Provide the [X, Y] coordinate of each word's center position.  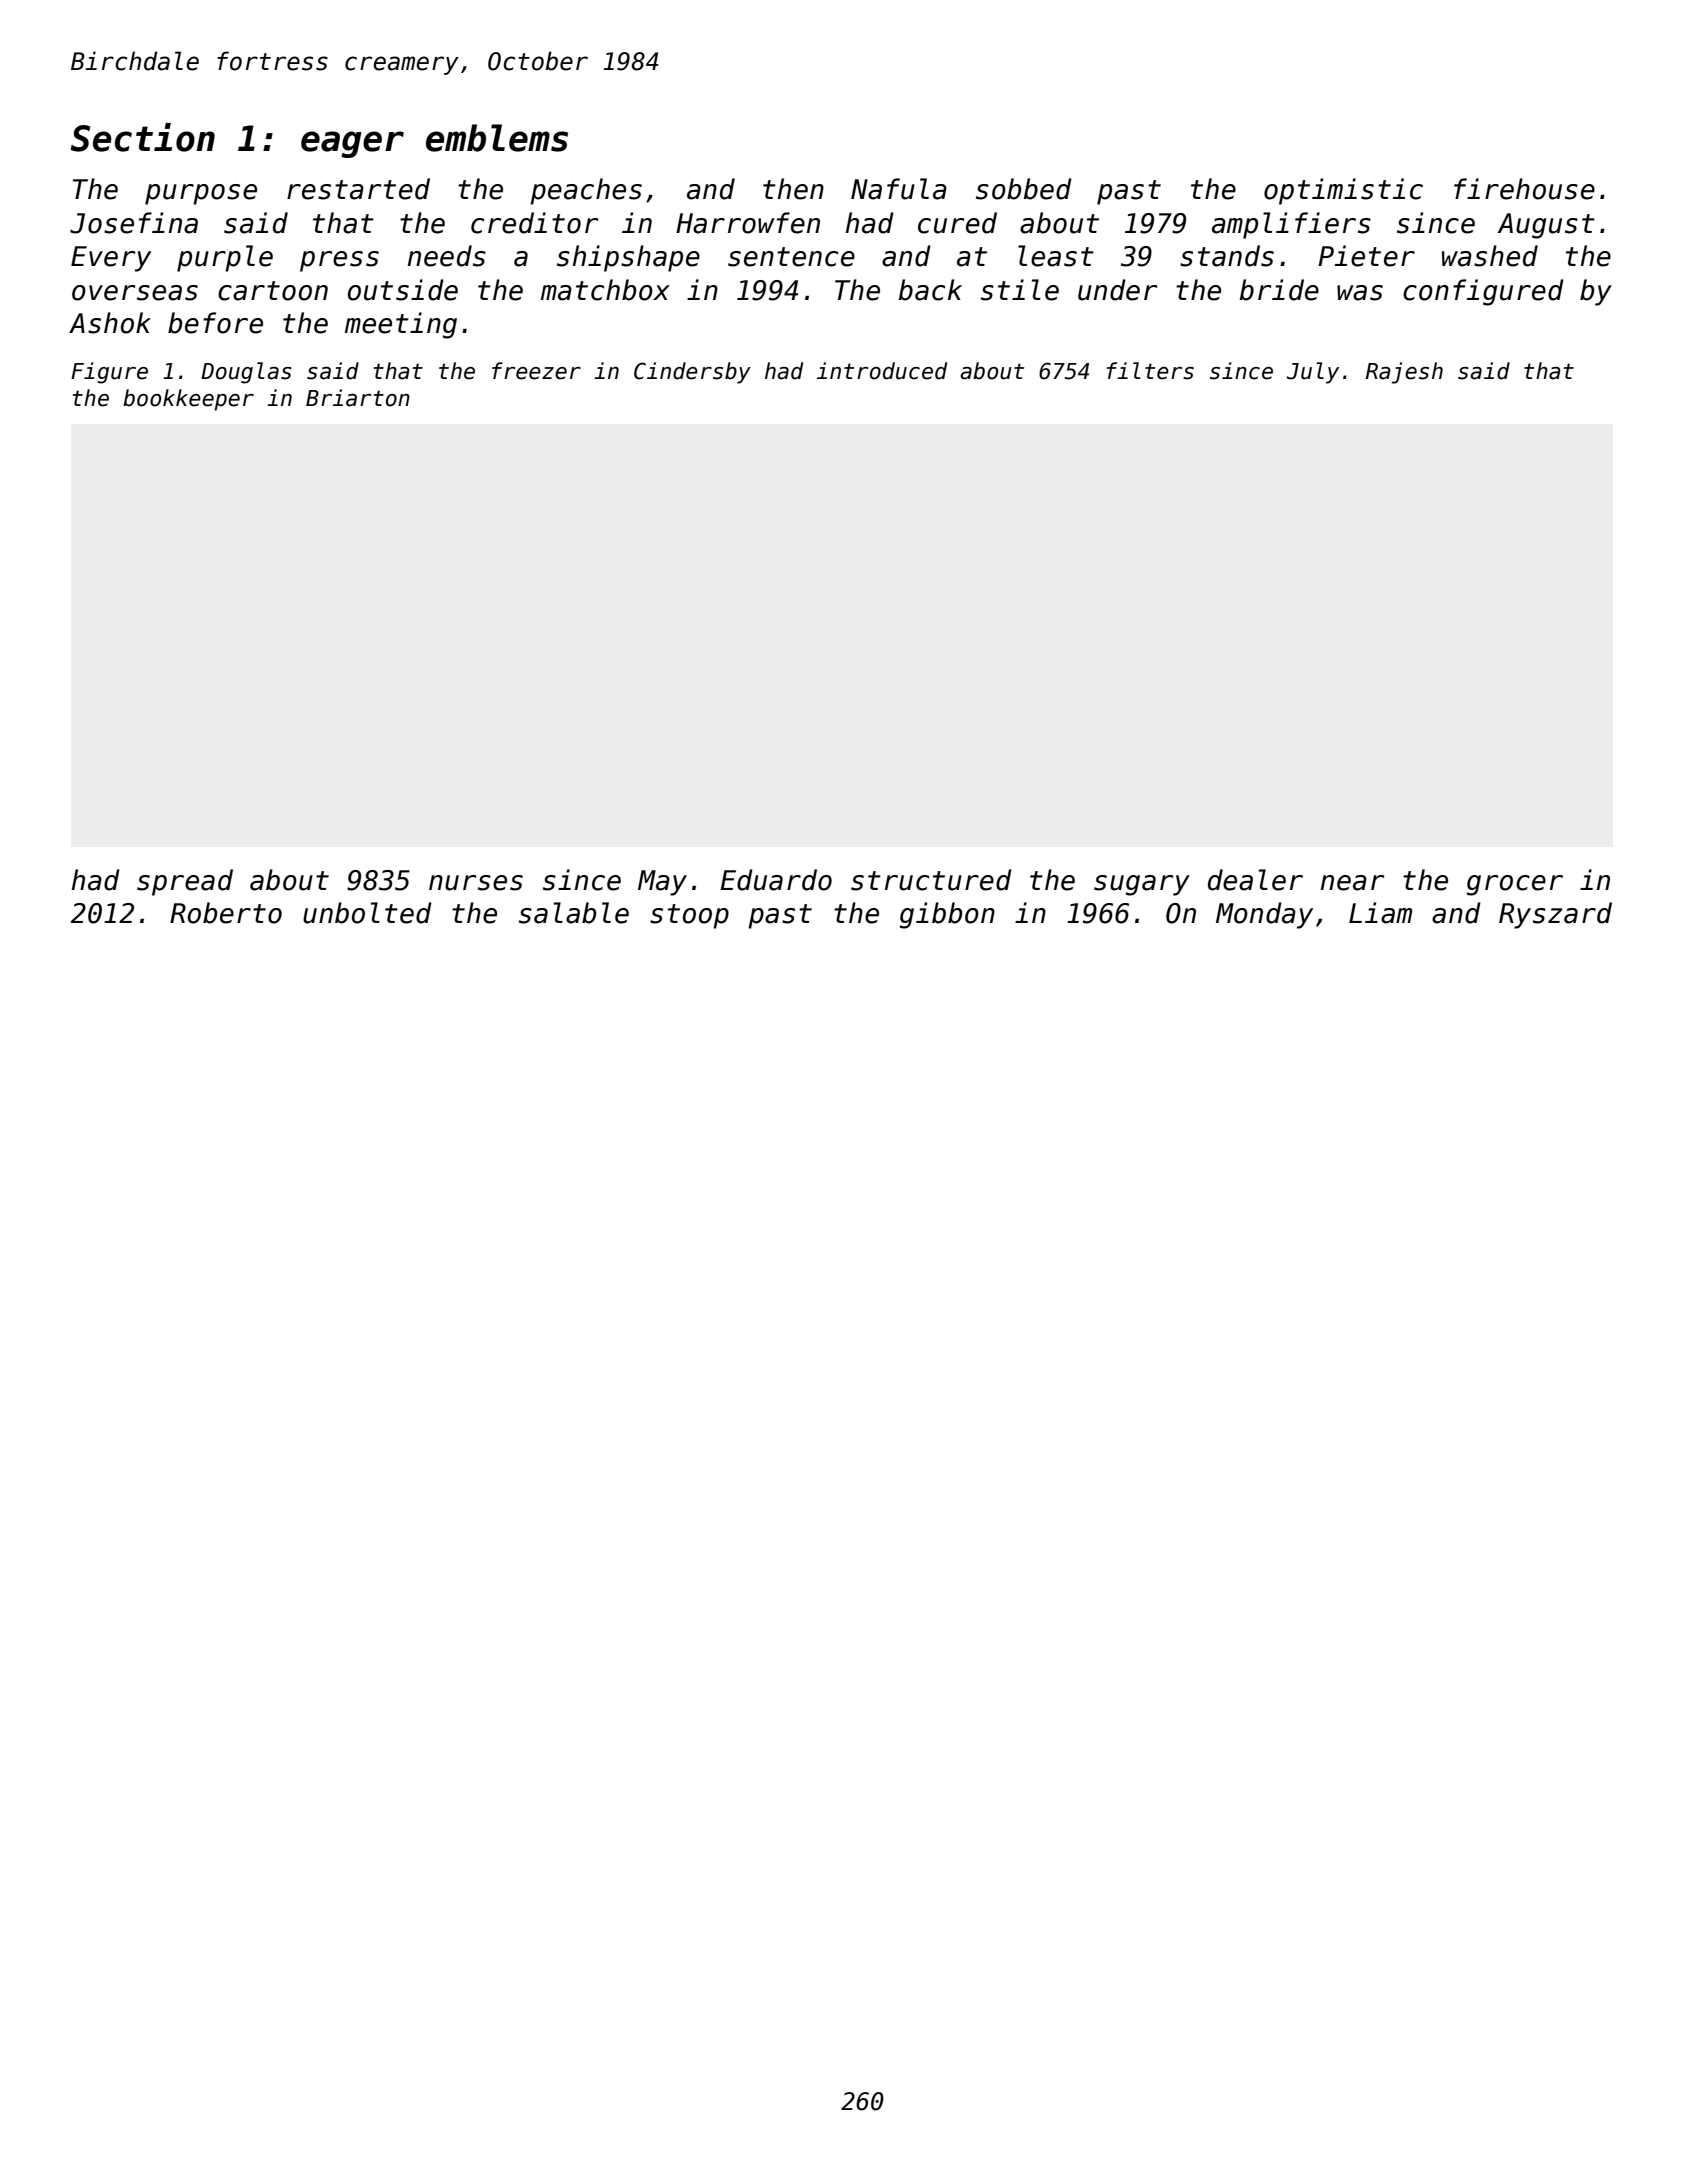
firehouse [1524, 189]
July [1313, 373]
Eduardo [776, 880]
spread [185, 882]
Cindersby [692, 373]
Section [142, 137]
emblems [497, 138]
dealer [1255, 880]
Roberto [226, 913]
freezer [536, 371]
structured [931, 880]
